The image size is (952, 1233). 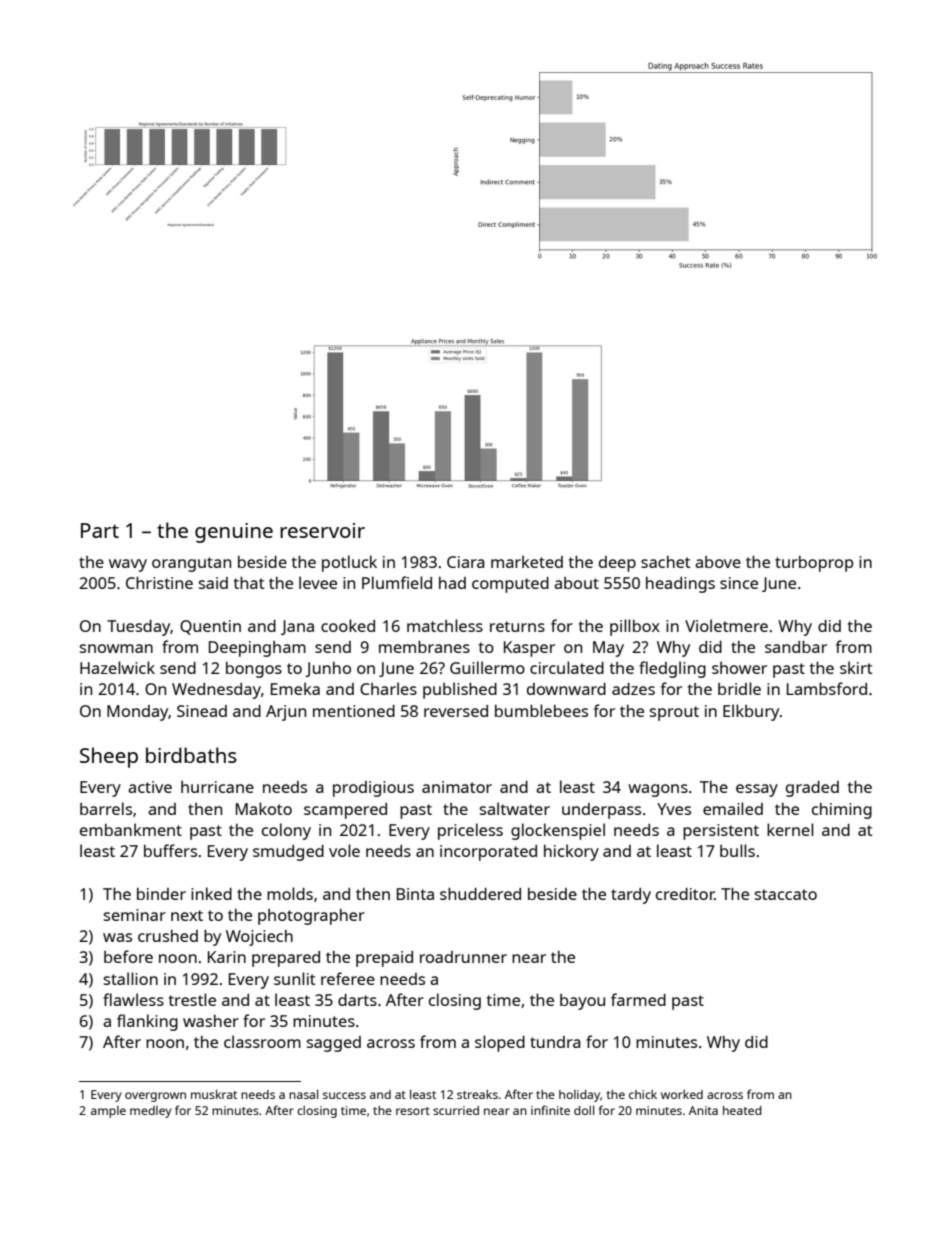 I want to click on scurried, so click(x=456, y=1110).
